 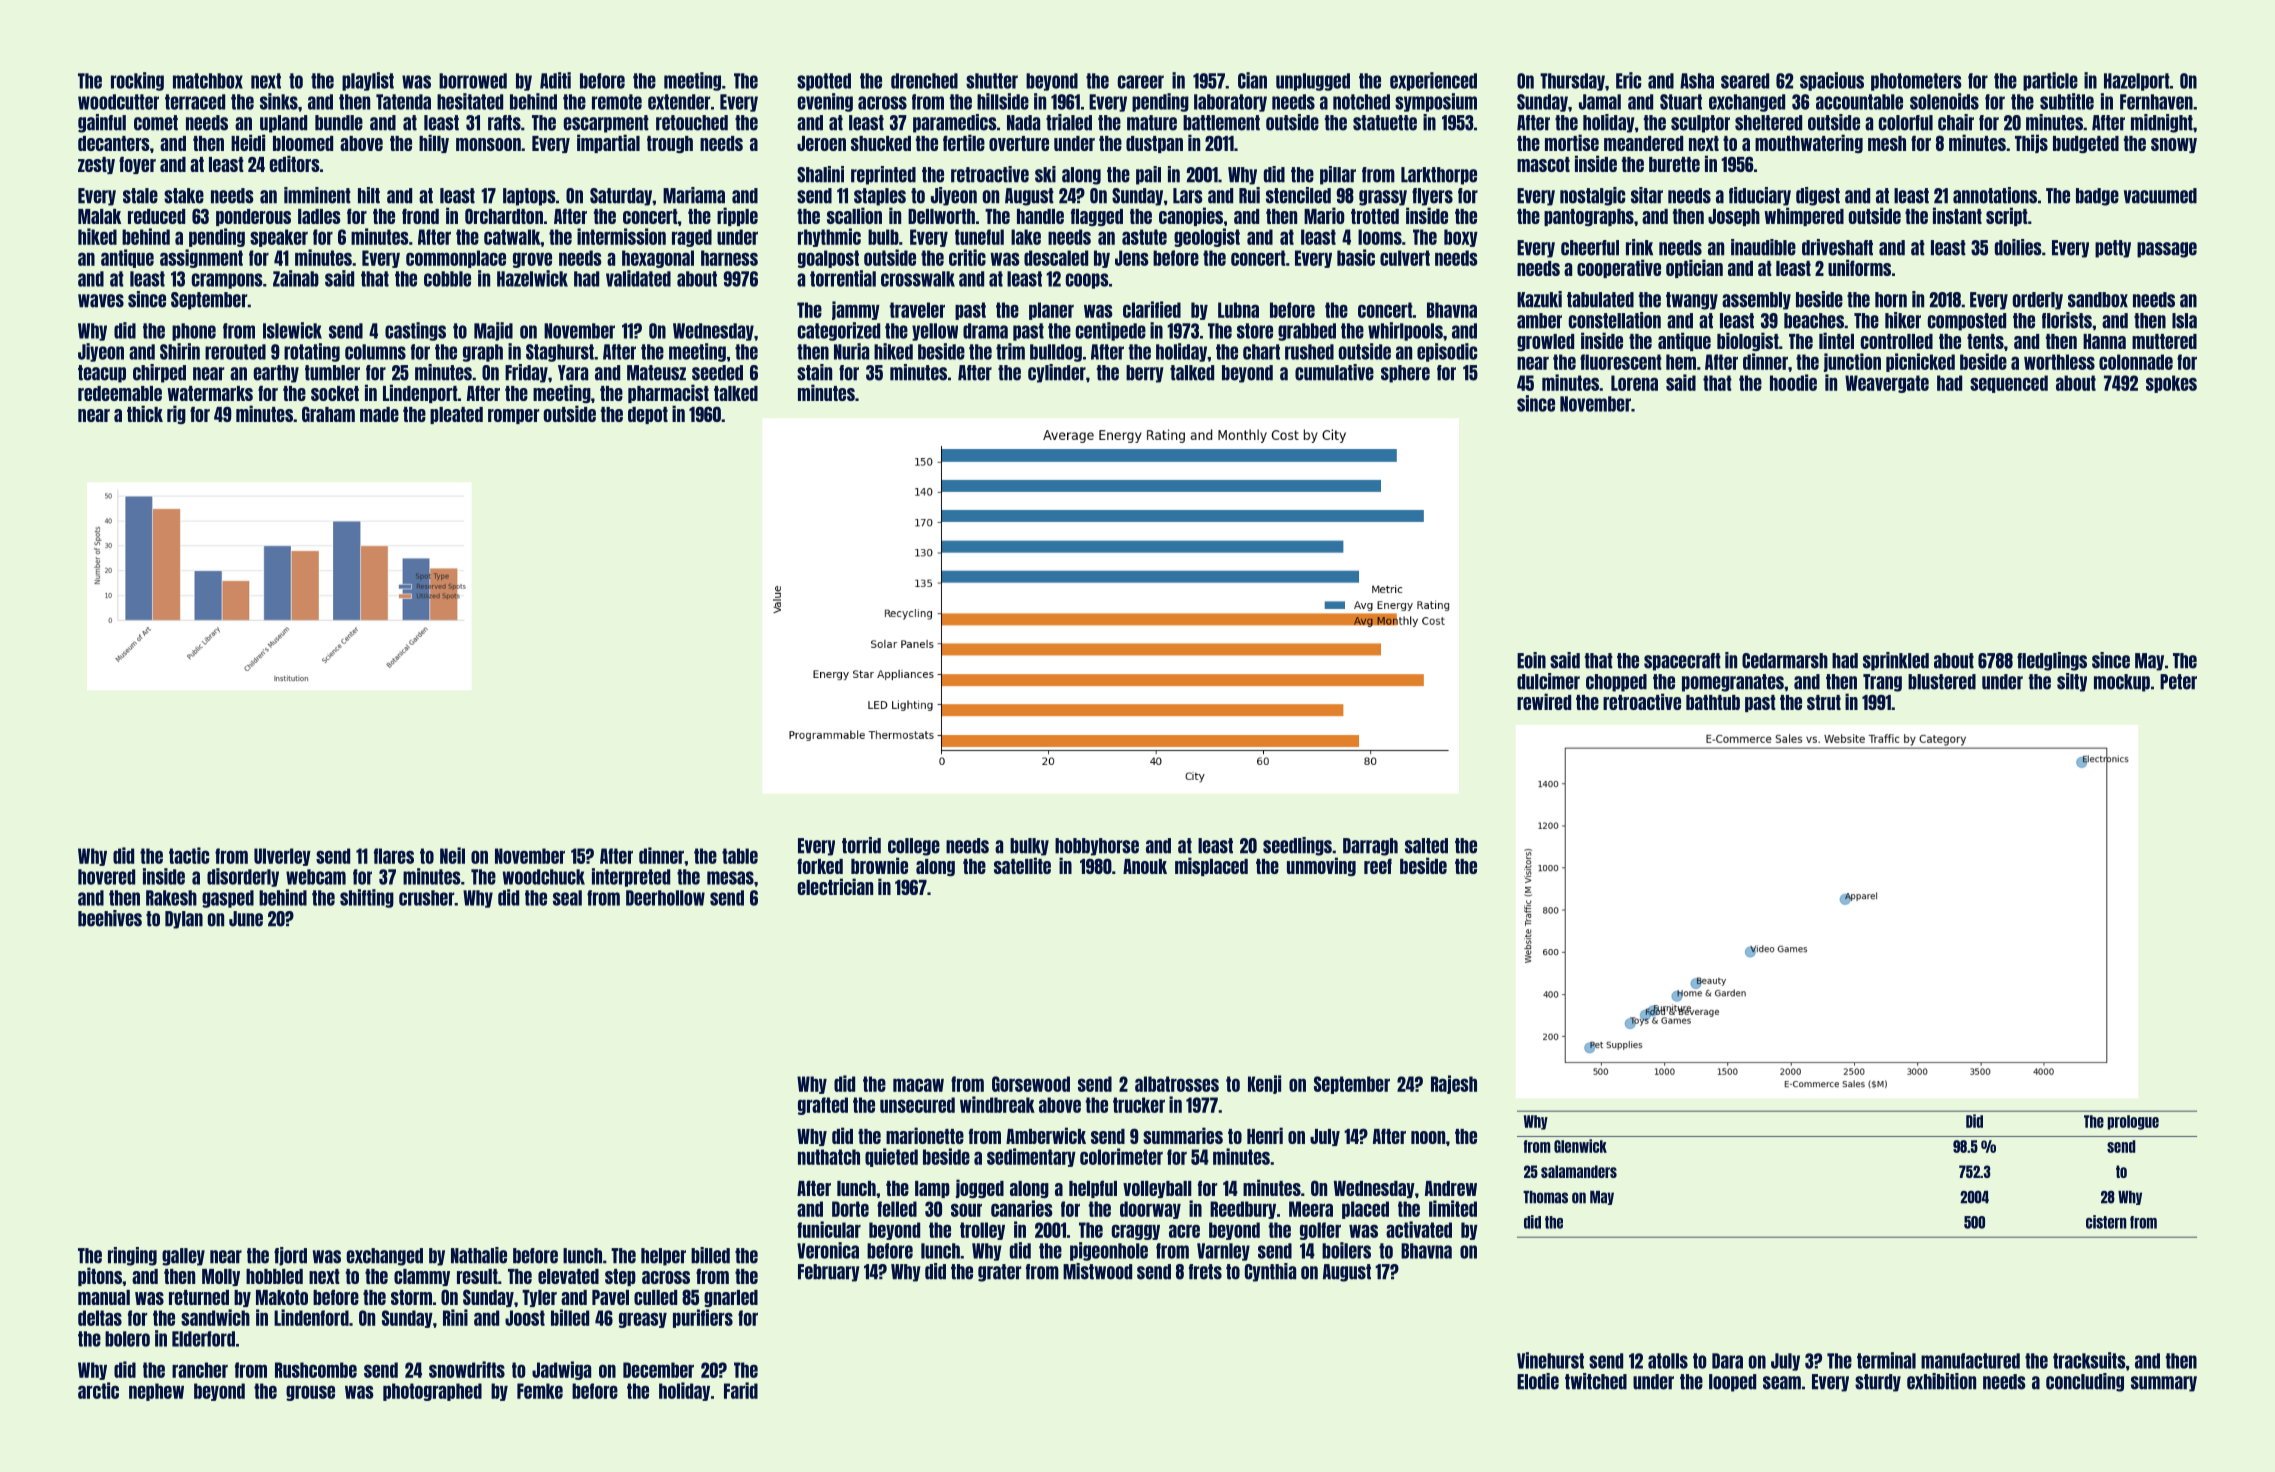 What do you see at coordinates (540, 1391) in the document?
I see `Femke` at bounding box center [540, 1391].
